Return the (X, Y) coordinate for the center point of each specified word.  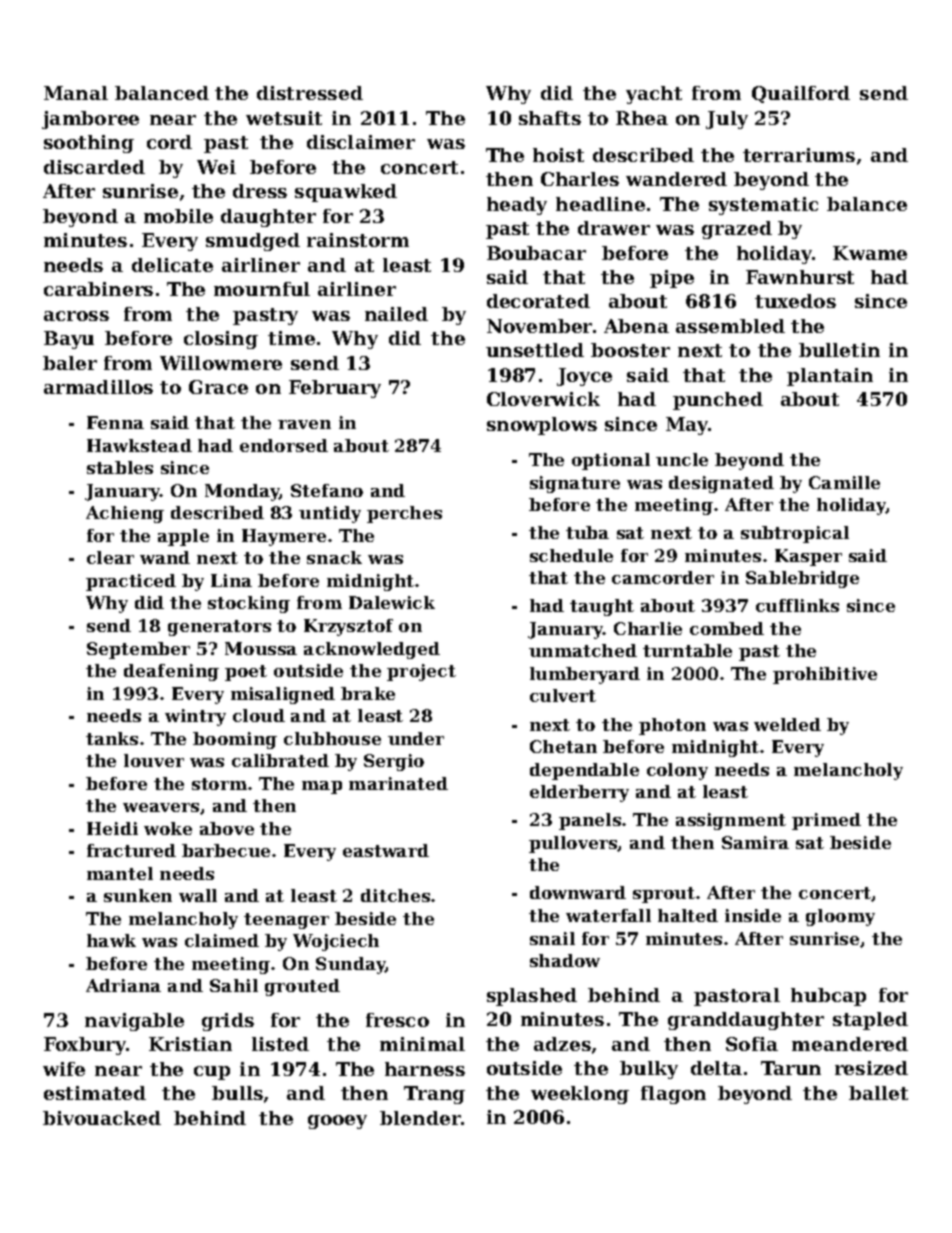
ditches (395, 895)
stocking (249, 604)
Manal (76, 93)
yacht (654, 95)
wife (64, 1069)
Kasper (808, 557)
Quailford (801, 94)
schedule (571, 555)
